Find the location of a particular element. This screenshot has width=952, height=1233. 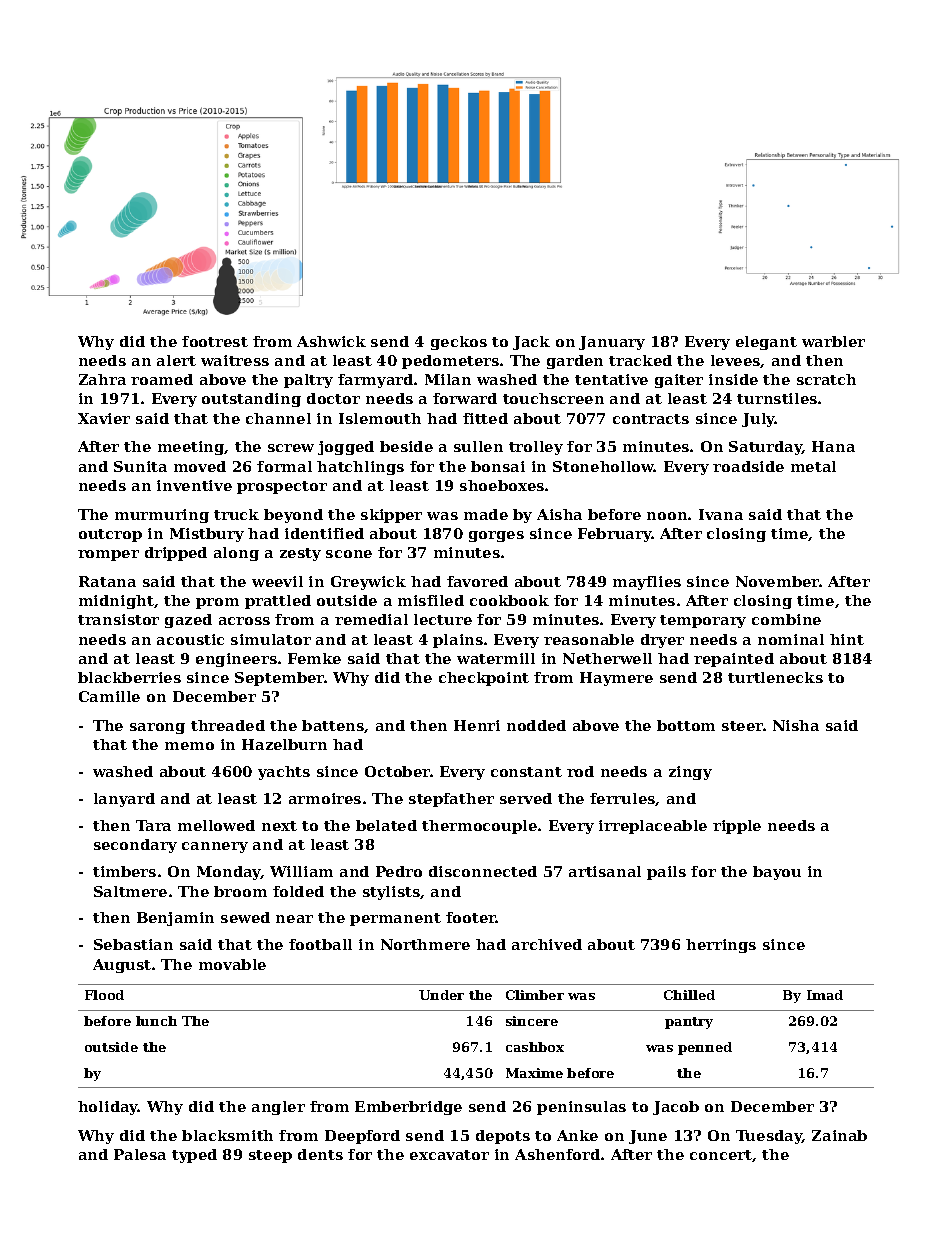

levees is located at coordinates (736, 361).
